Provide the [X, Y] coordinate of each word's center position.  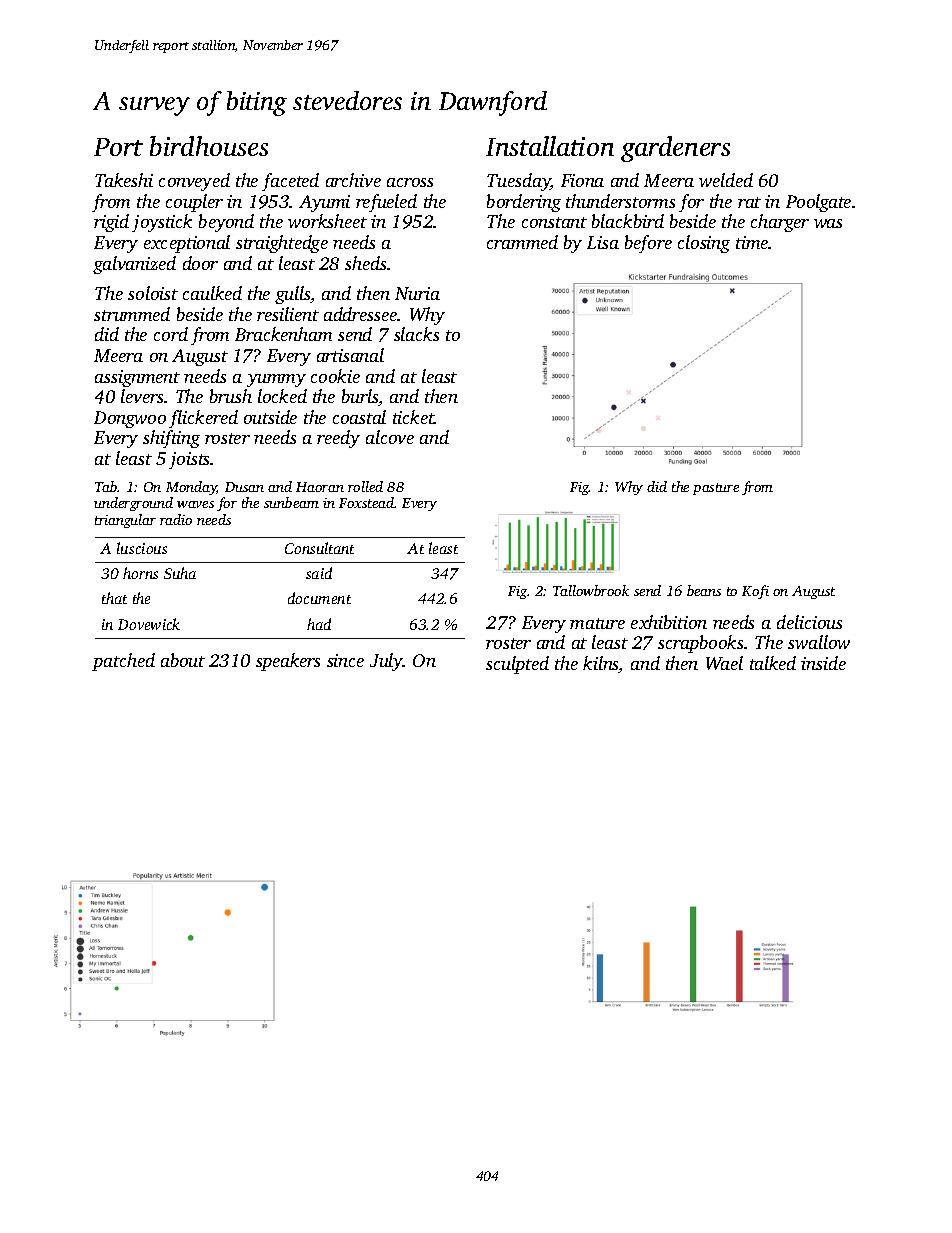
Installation [550, 146]
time [752, 242]
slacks [416, 334]
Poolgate [818, 203]
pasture [716, 489]
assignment [137, 378]
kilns [601, 664]
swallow [819, 642]
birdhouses [209, 146]
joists [190, 460]
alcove [390, 437]
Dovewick [149, 624]
